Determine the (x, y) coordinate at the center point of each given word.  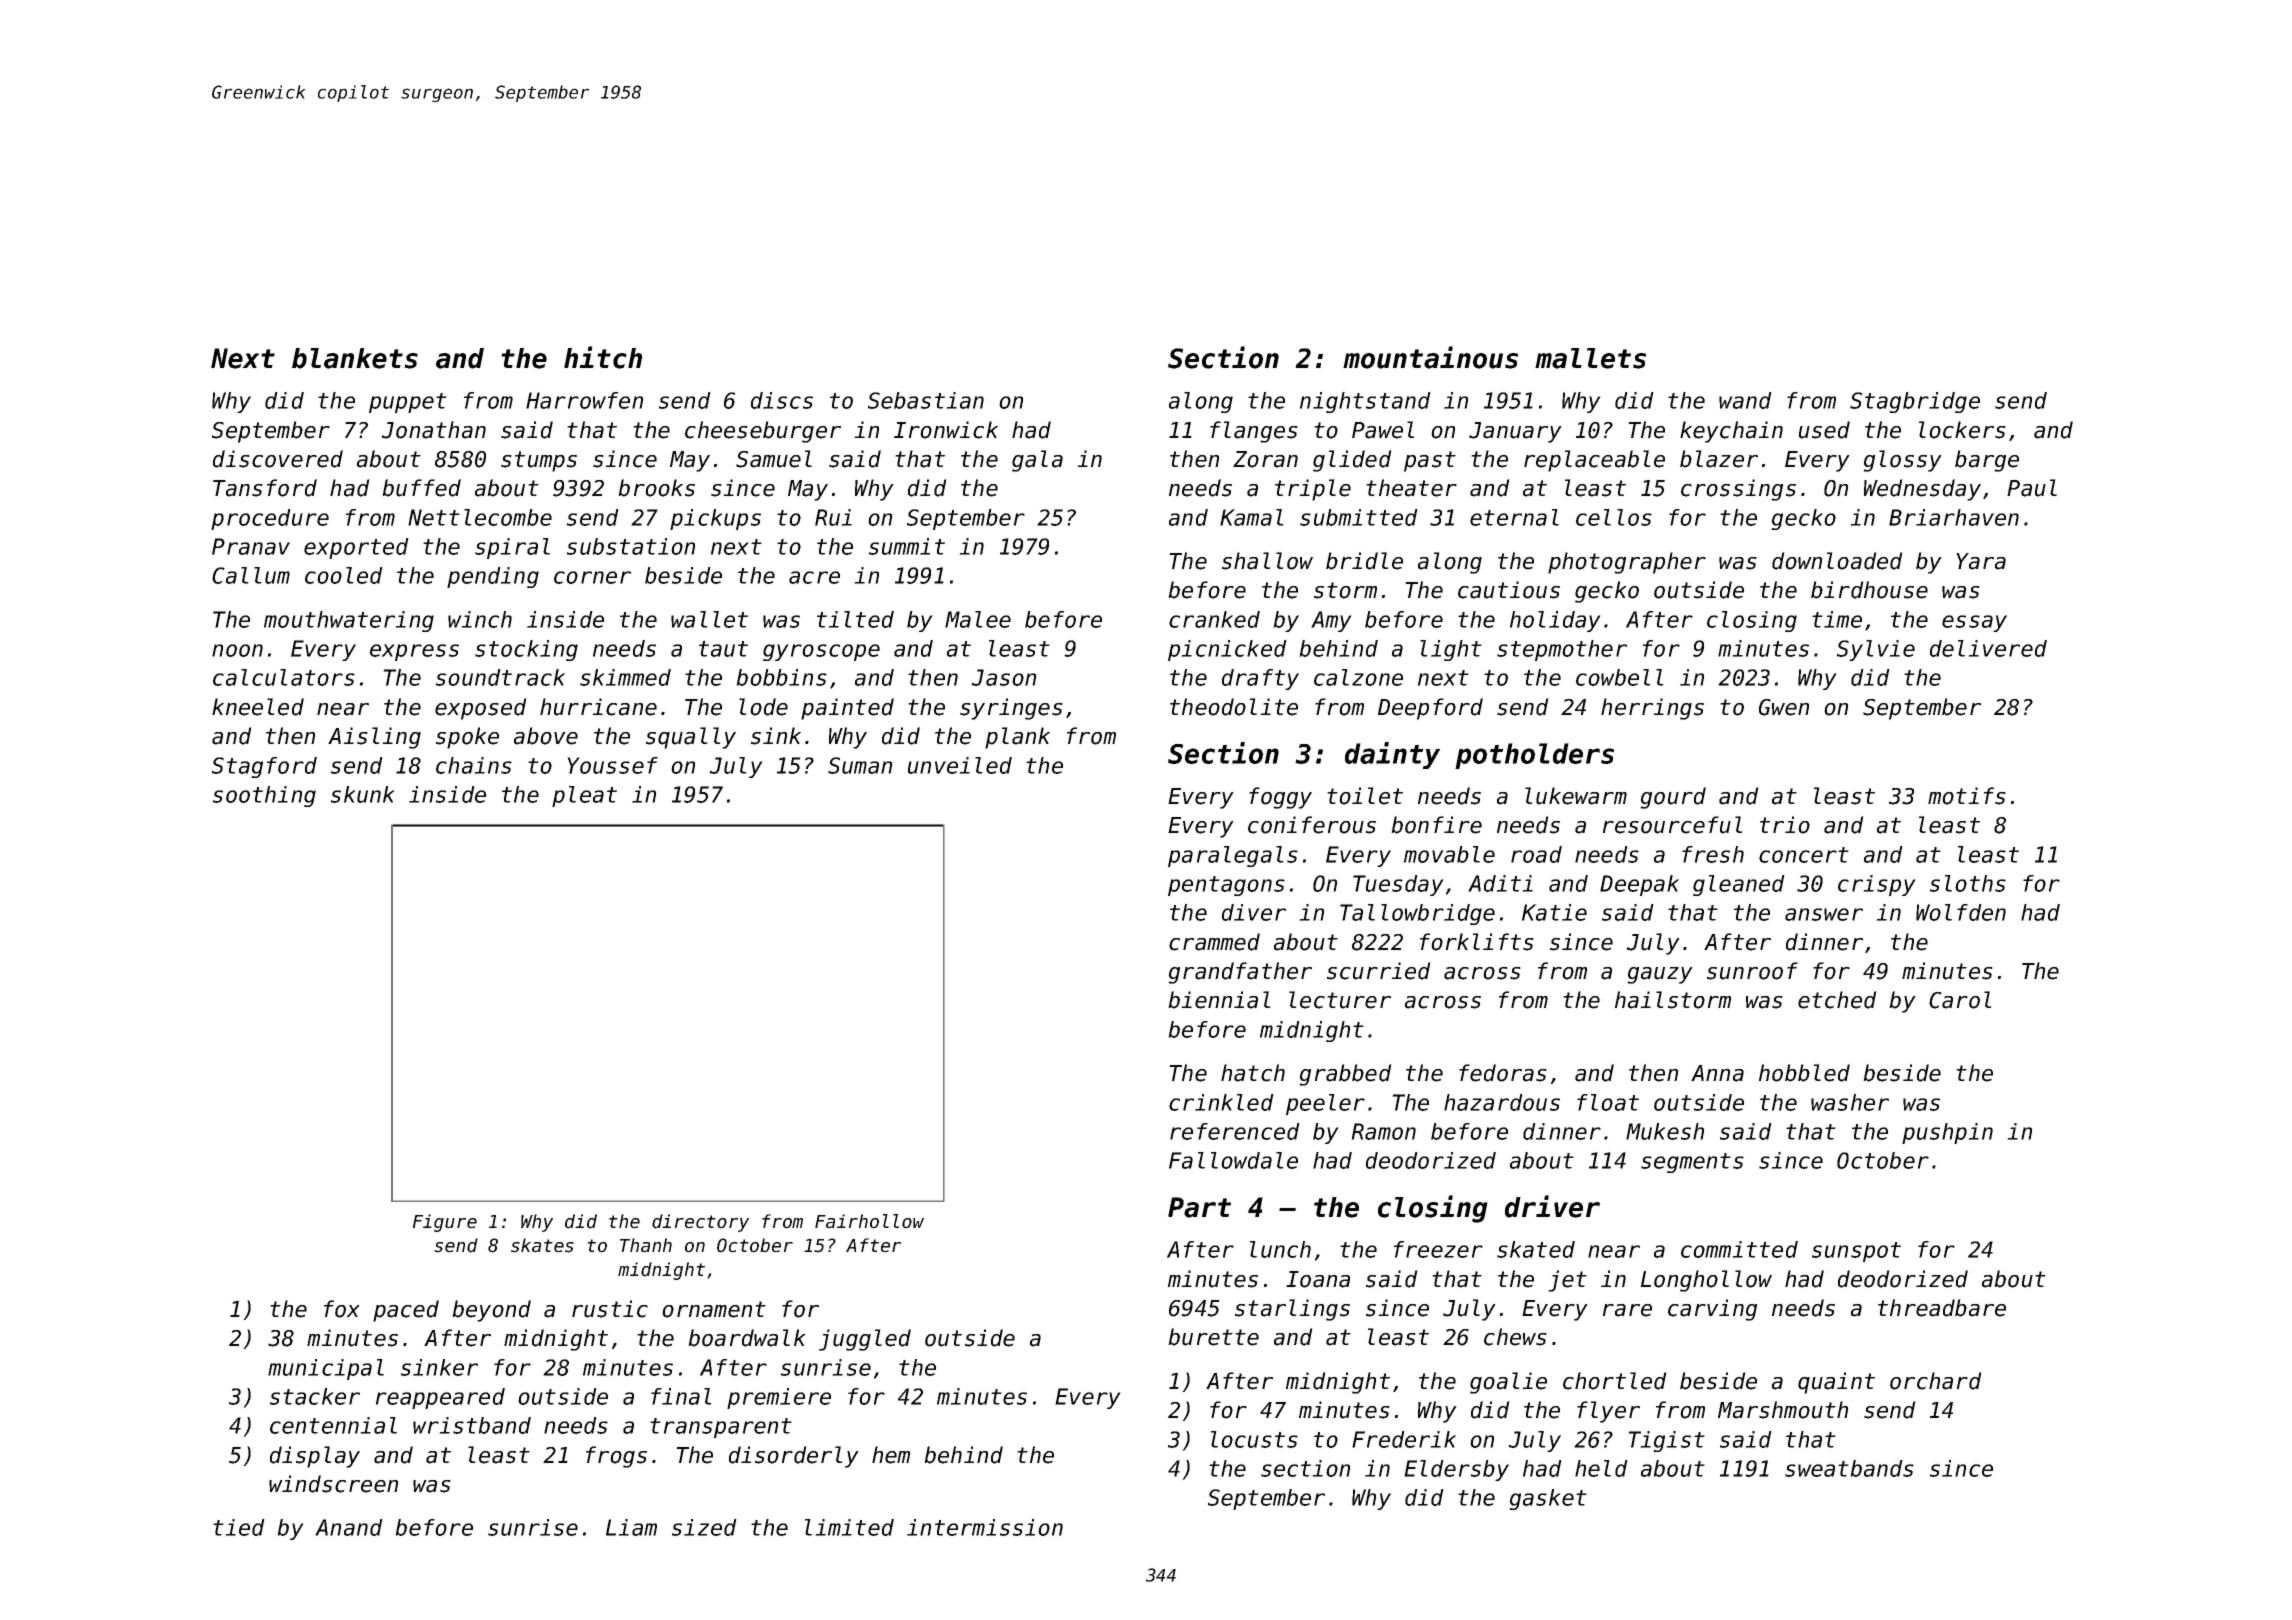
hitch (603, 357)
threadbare (1942, 1308)
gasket (1548, 1499)
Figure (445, 1223)
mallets (1590, 358)
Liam (631, 1527)
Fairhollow (869, 1221)
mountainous (1430, 357)
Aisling (374, 738)
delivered (1988, 648)
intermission (985, 1527)
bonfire (1436, 825)
